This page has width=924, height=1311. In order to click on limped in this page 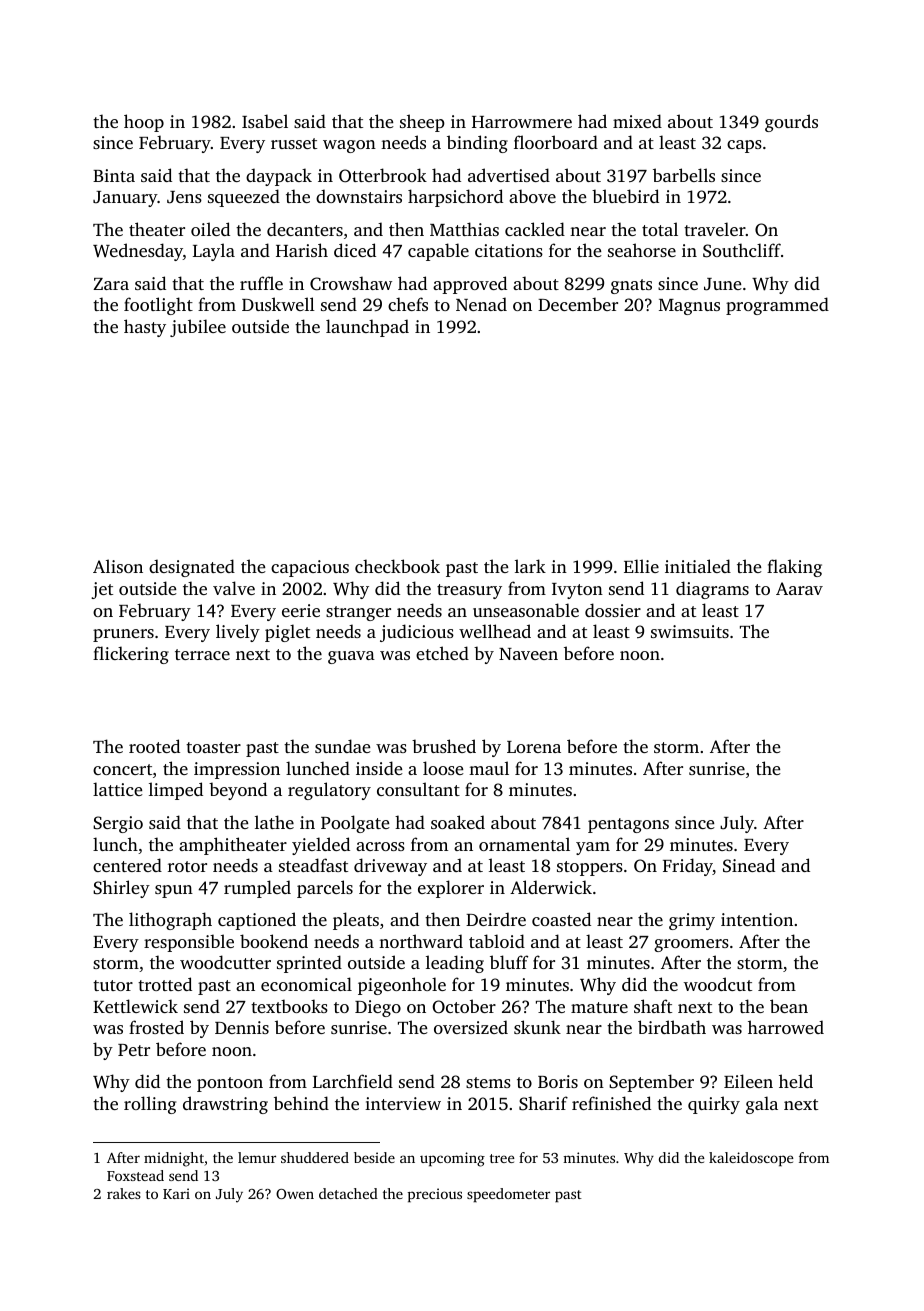, I will do `click(176, 791)`.
